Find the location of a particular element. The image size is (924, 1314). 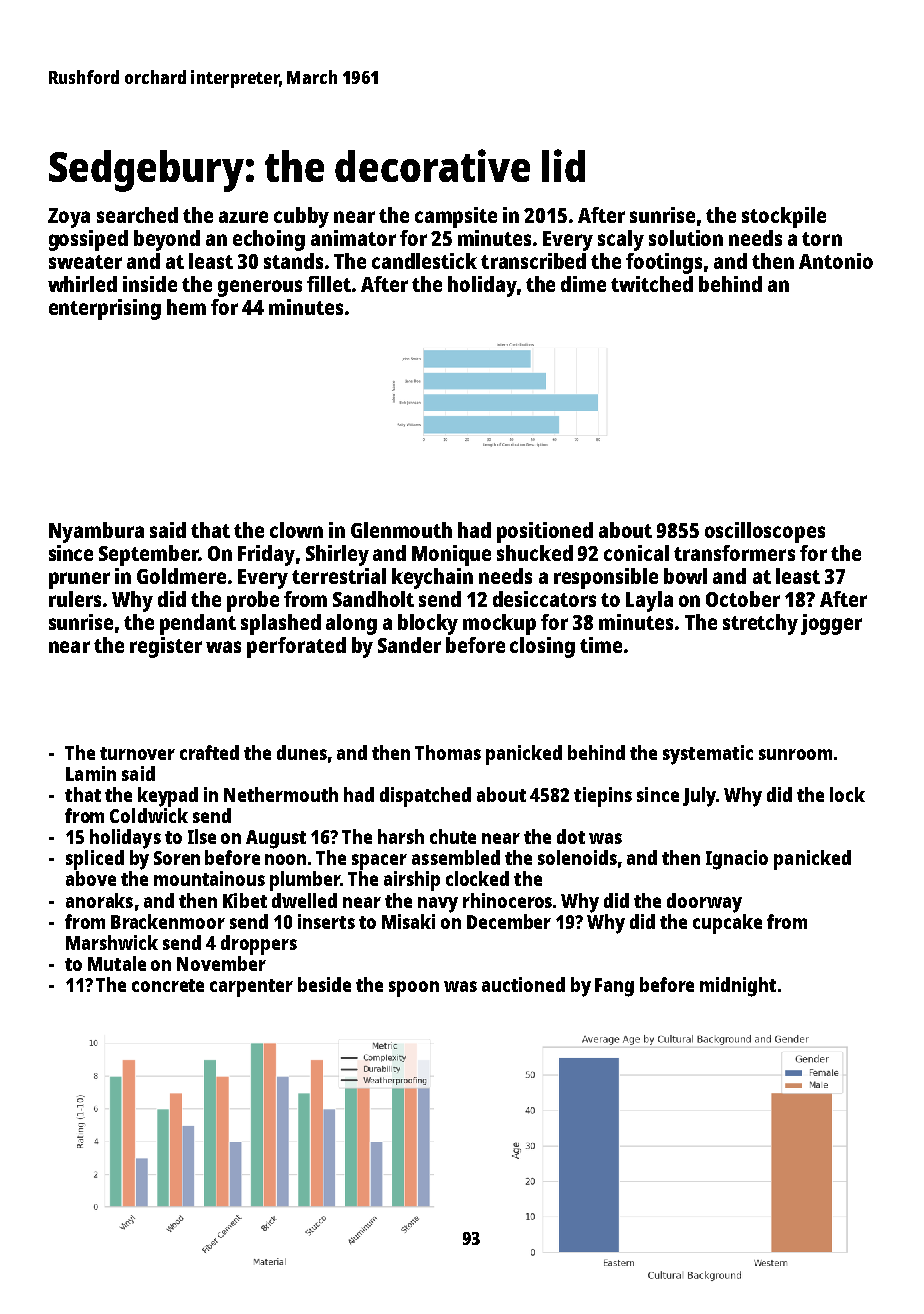

Nyambura is located at coordinates (96, 532).
